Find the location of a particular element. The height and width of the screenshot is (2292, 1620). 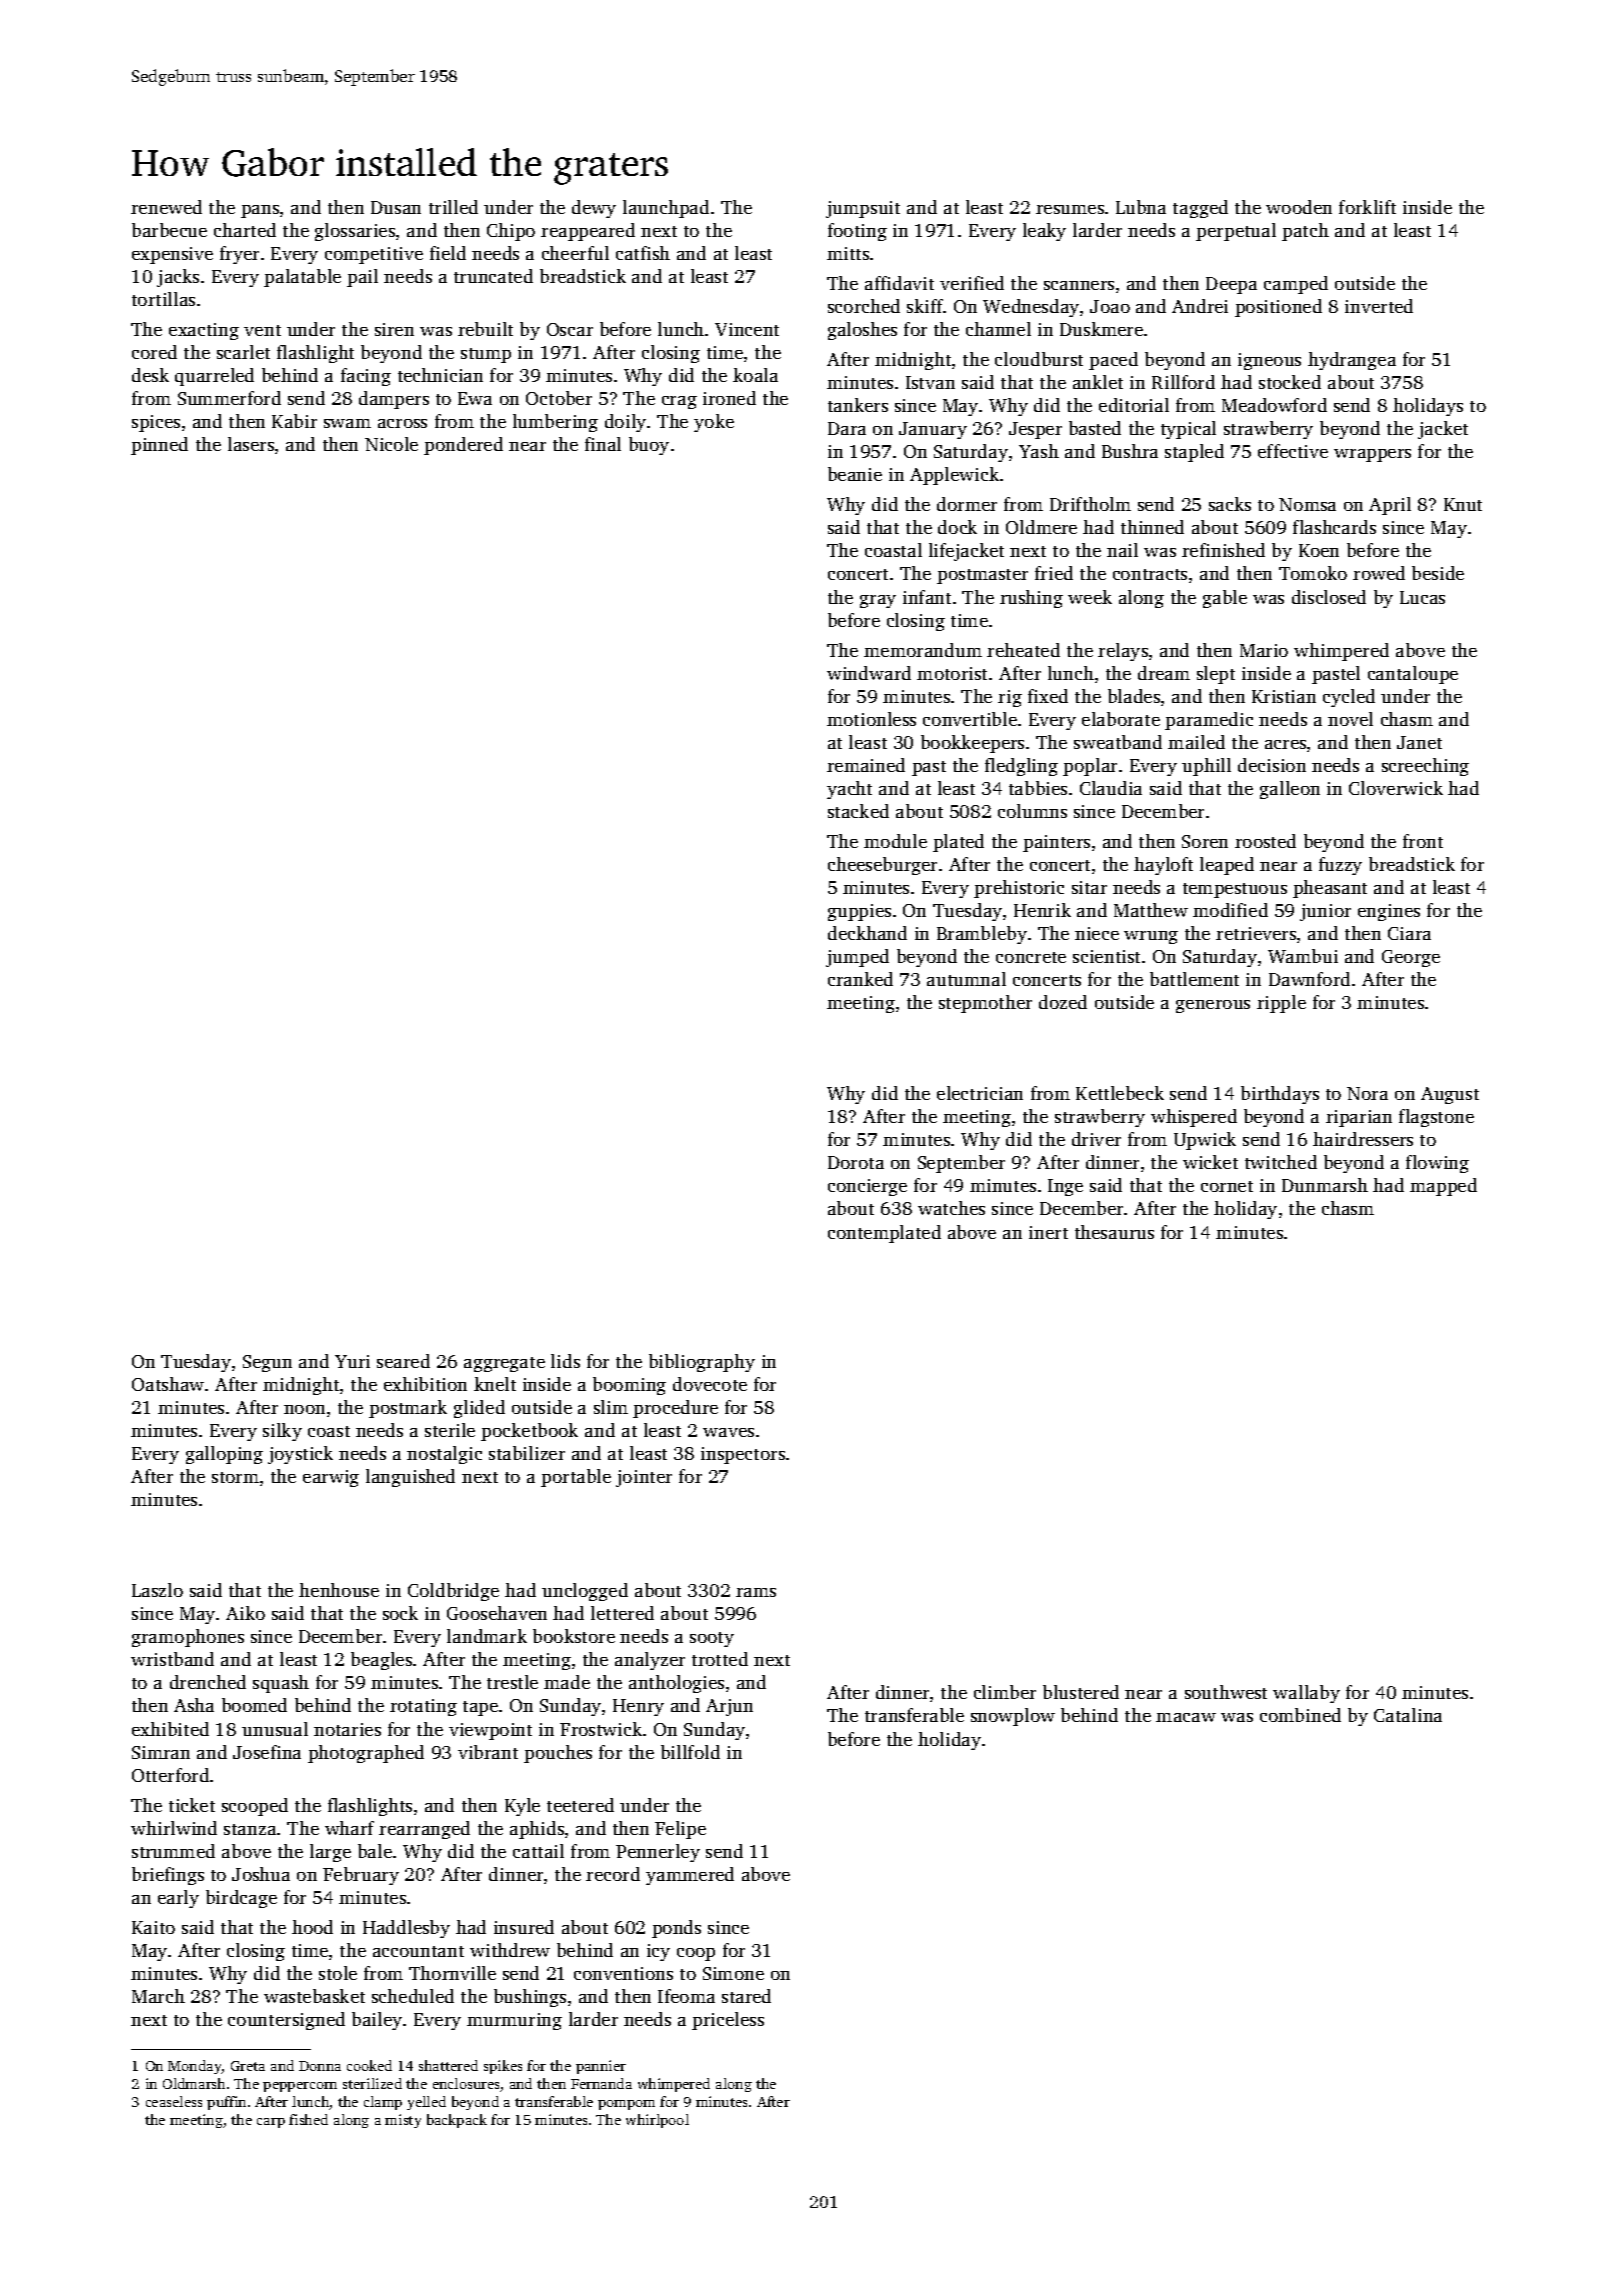

jumpsuit is located at coordinates (863, 209).
